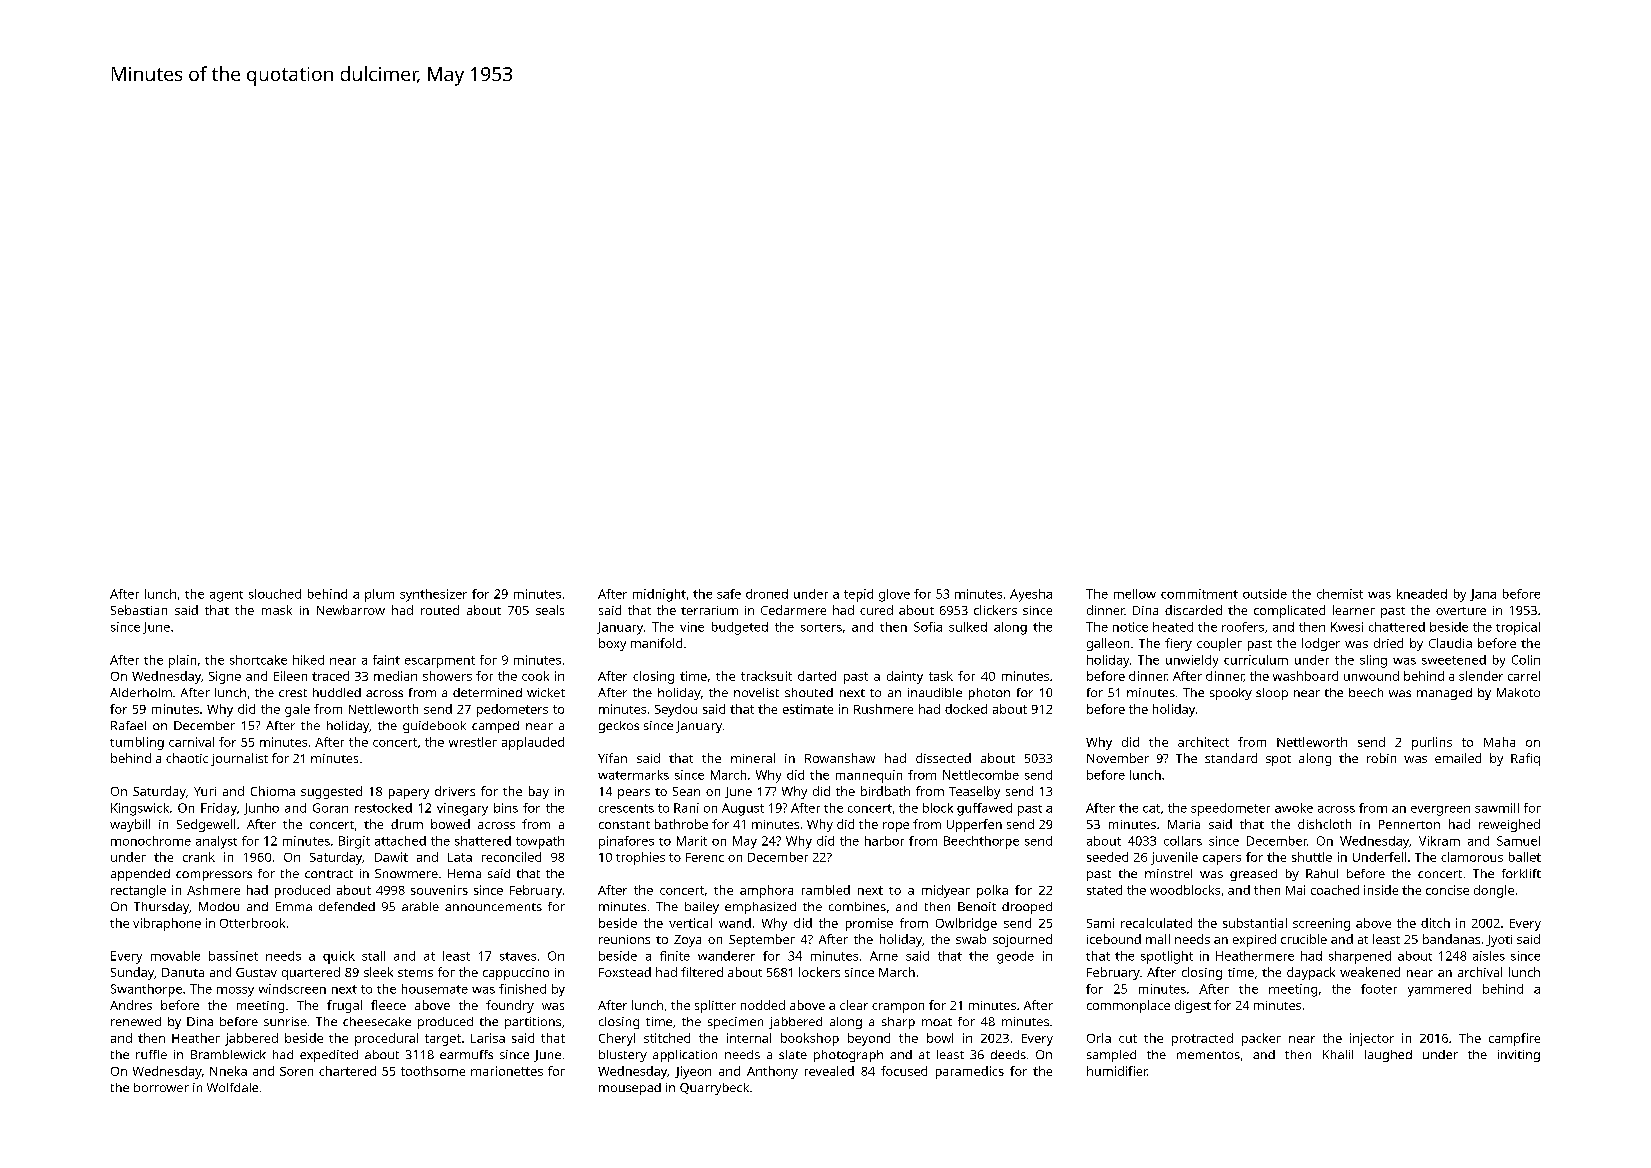 Image resolution: width=1651 pixels, height=1168 pixels. I want to click on mall, so click(1158, 939).
